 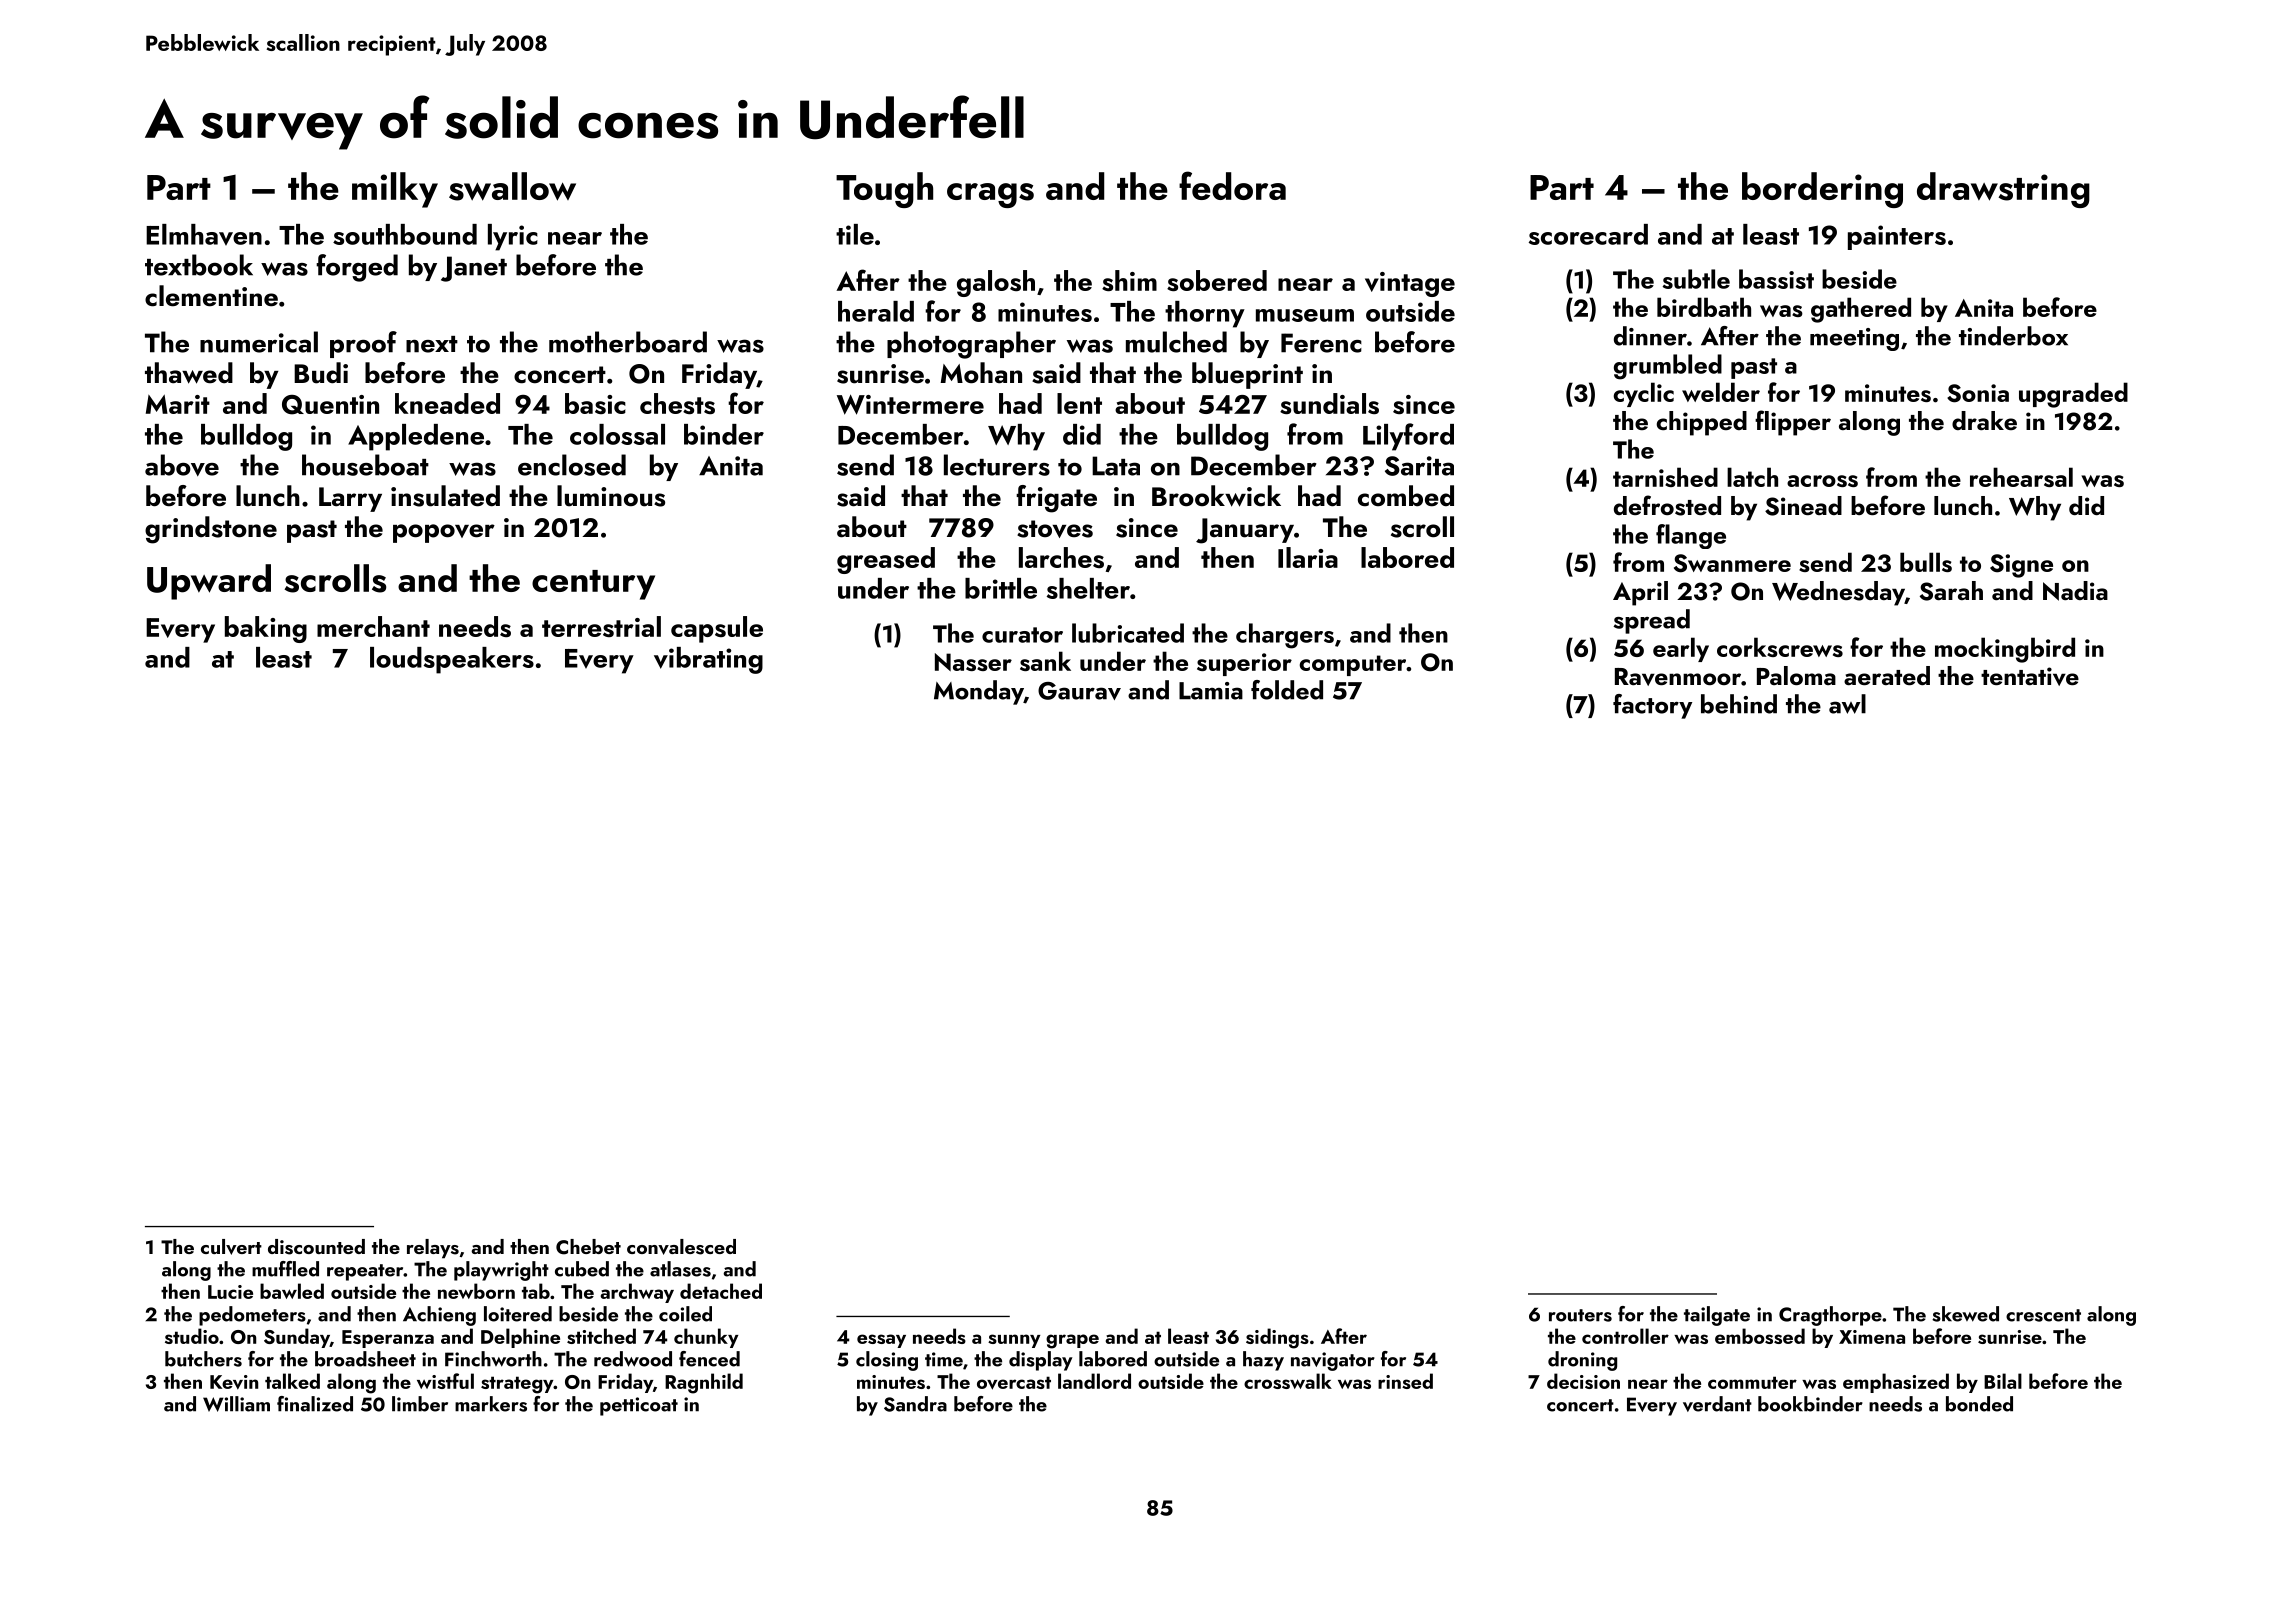 I want to click on markers, so click(x=491, y=1404).
